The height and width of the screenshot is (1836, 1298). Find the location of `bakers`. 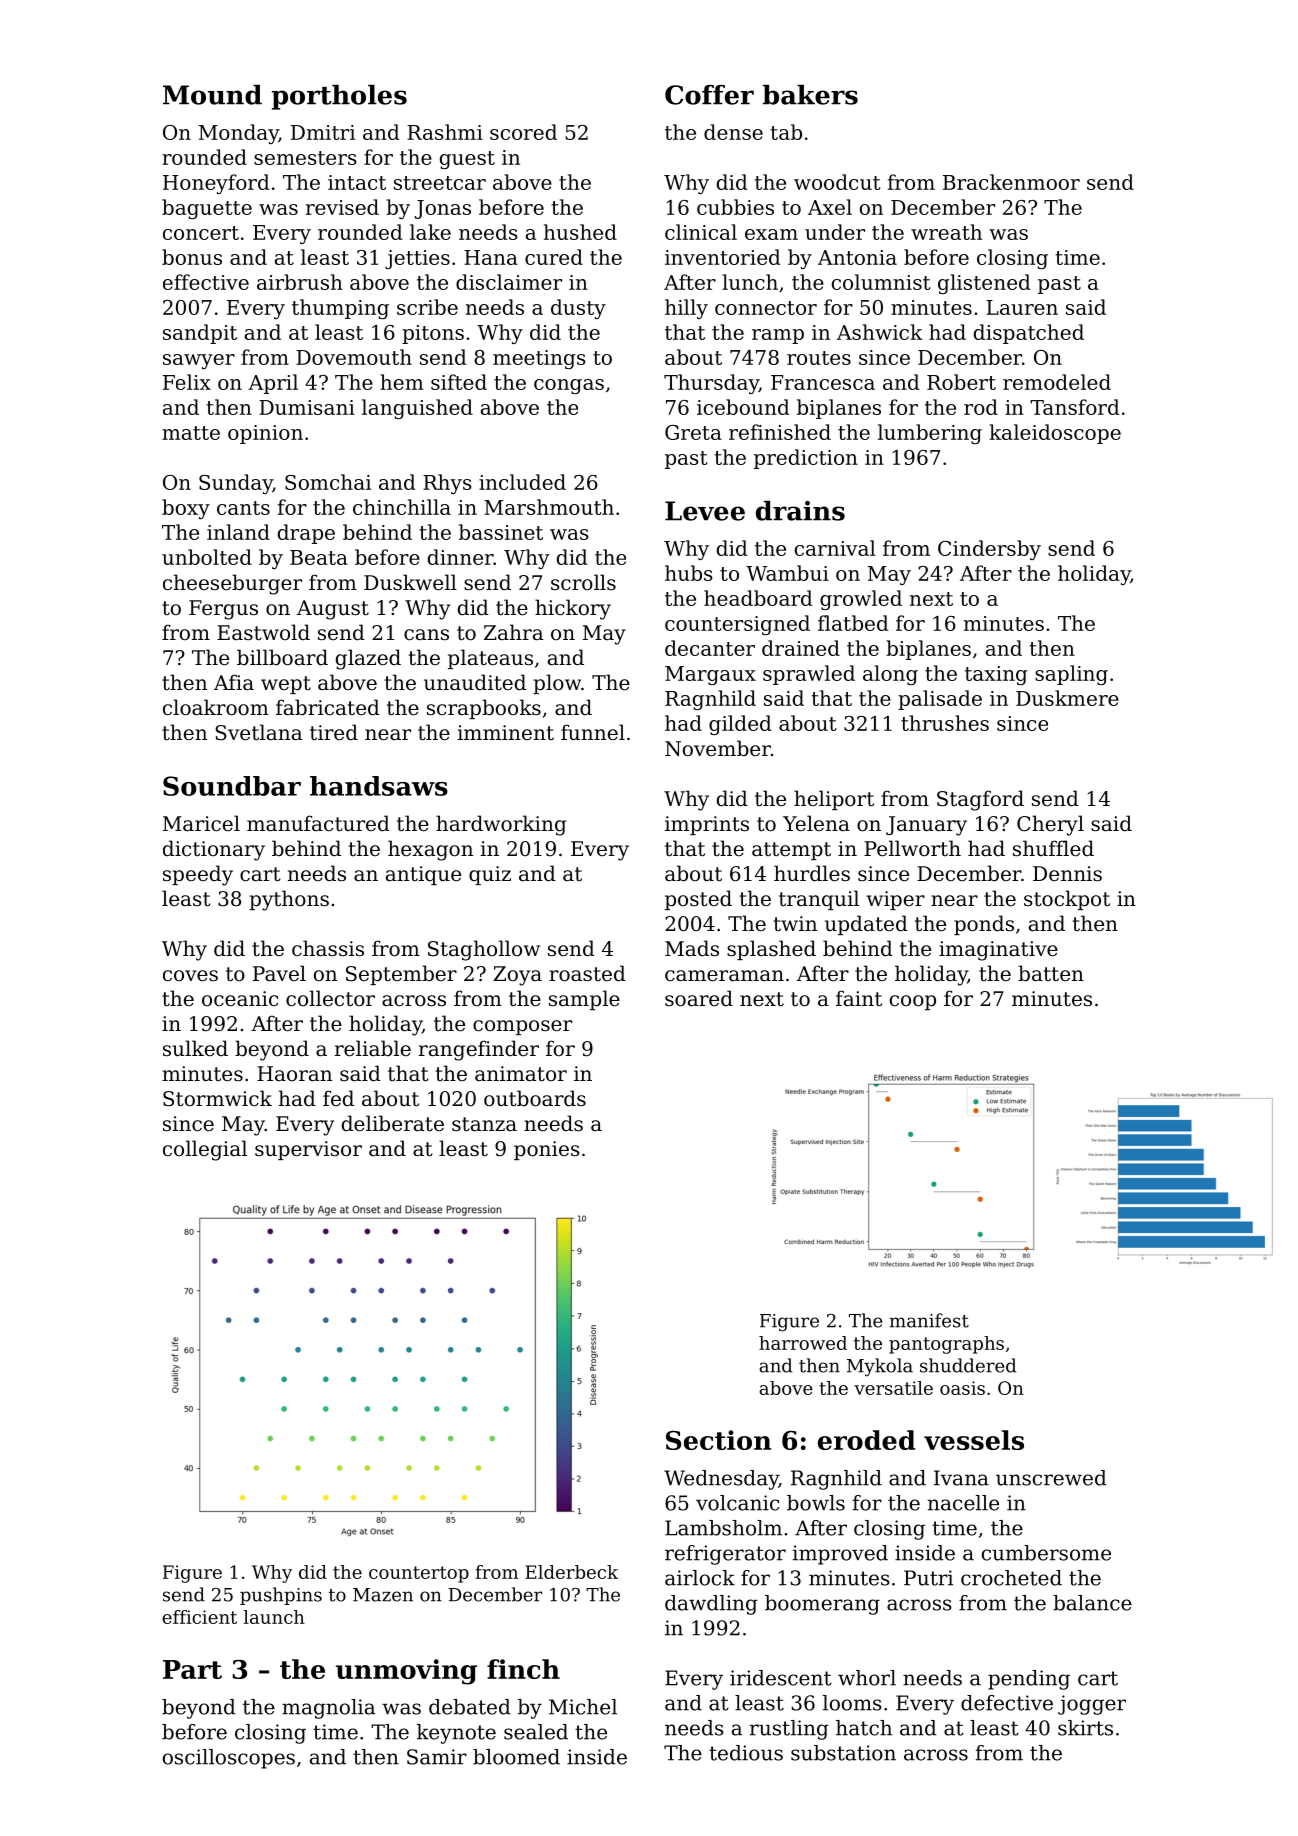

bakers is located at coordinates (810, 95).
